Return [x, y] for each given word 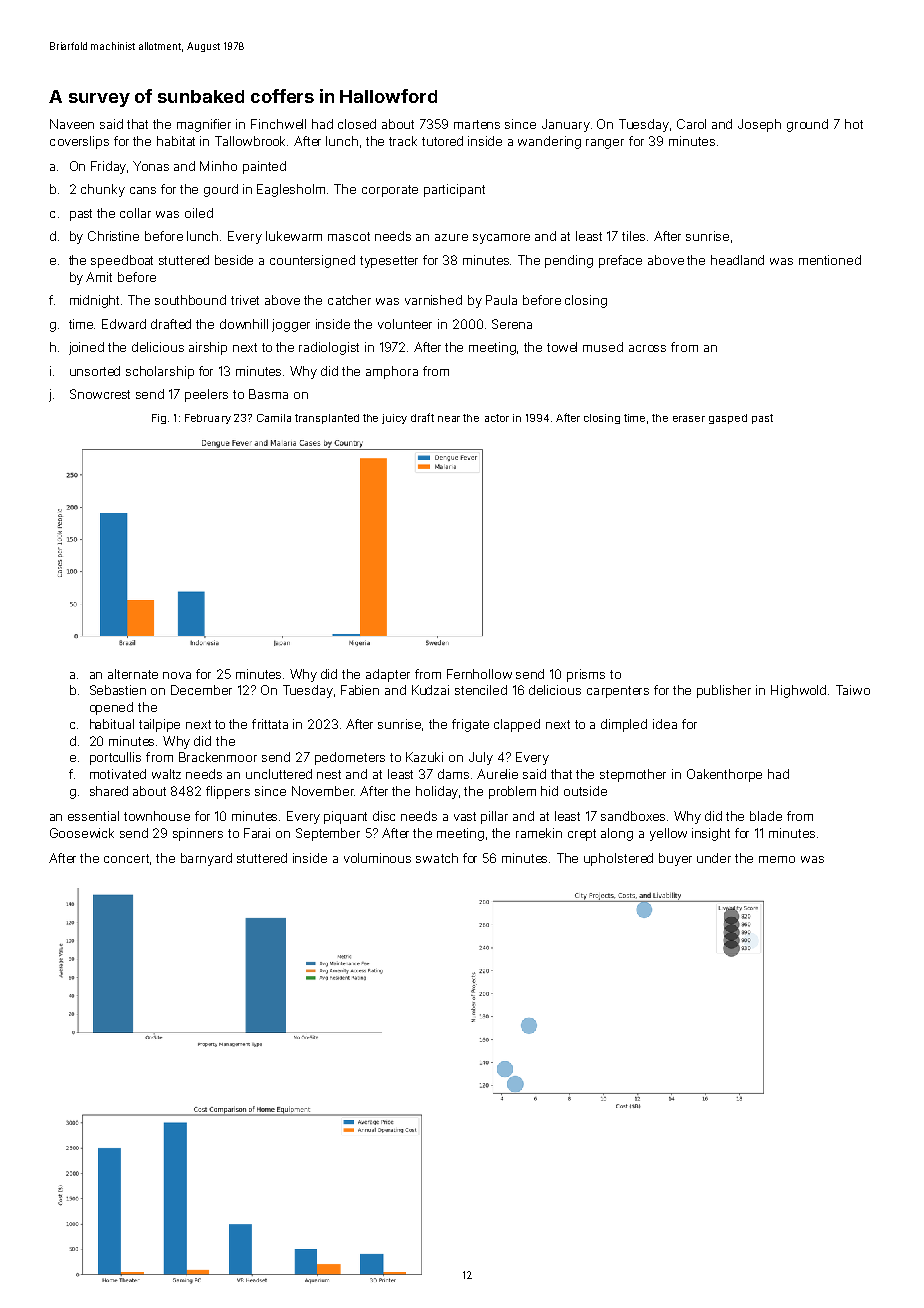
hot [854, 124]
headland [737, 260]
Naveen [72, 124]
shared [109, 791]
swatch [437, 858]
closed [357, 124]
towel [562, 347]
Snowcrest [100, 394]
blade [766, 816]
